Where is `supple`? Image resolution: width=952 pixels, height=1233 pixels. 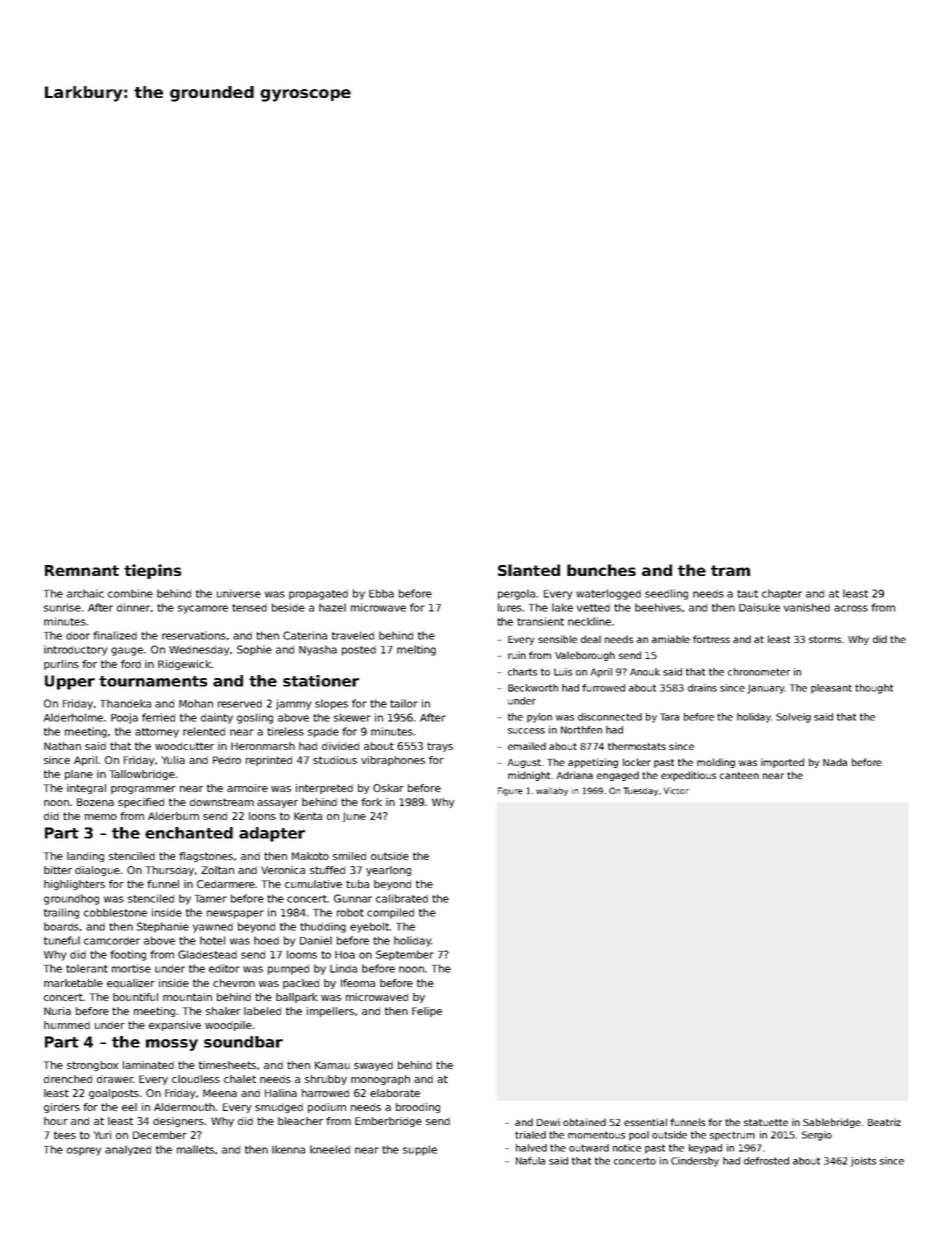
supple is located at coordinates (420, 1150).
